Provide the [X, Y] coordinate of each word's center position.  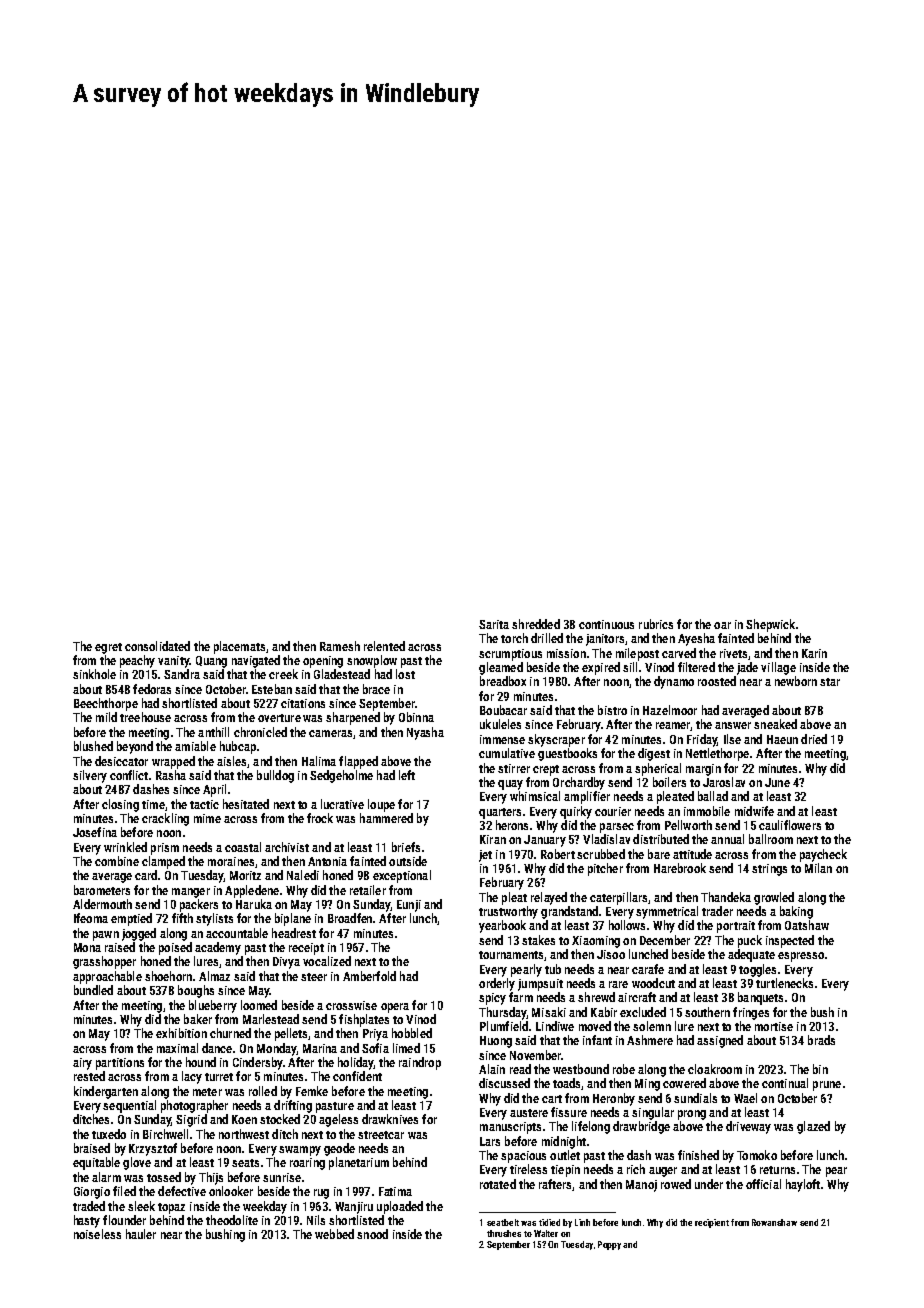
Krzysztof [153, 1149]
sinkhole [94, 674]
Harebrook [680, 868]
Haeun [782, 739]
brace [376, 689]
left [407, 775]
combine [117, 861]
